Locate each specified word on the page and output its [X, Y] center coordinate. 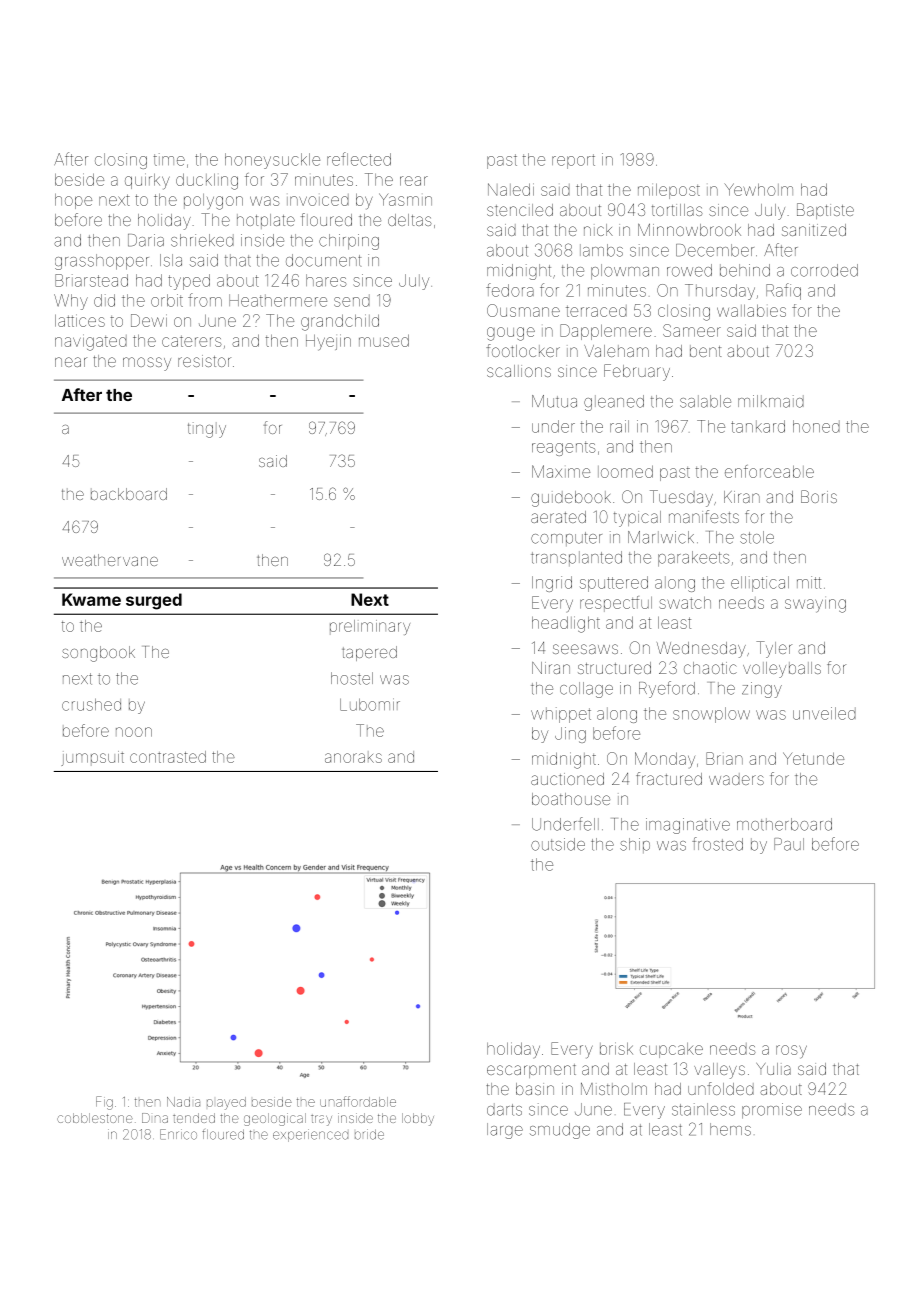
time [169, 159]
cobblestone [95, 1118]
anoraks [353, 758]
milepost [669, 191]
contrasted [168, 757]
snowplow [711, 715]
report [573, 161]
